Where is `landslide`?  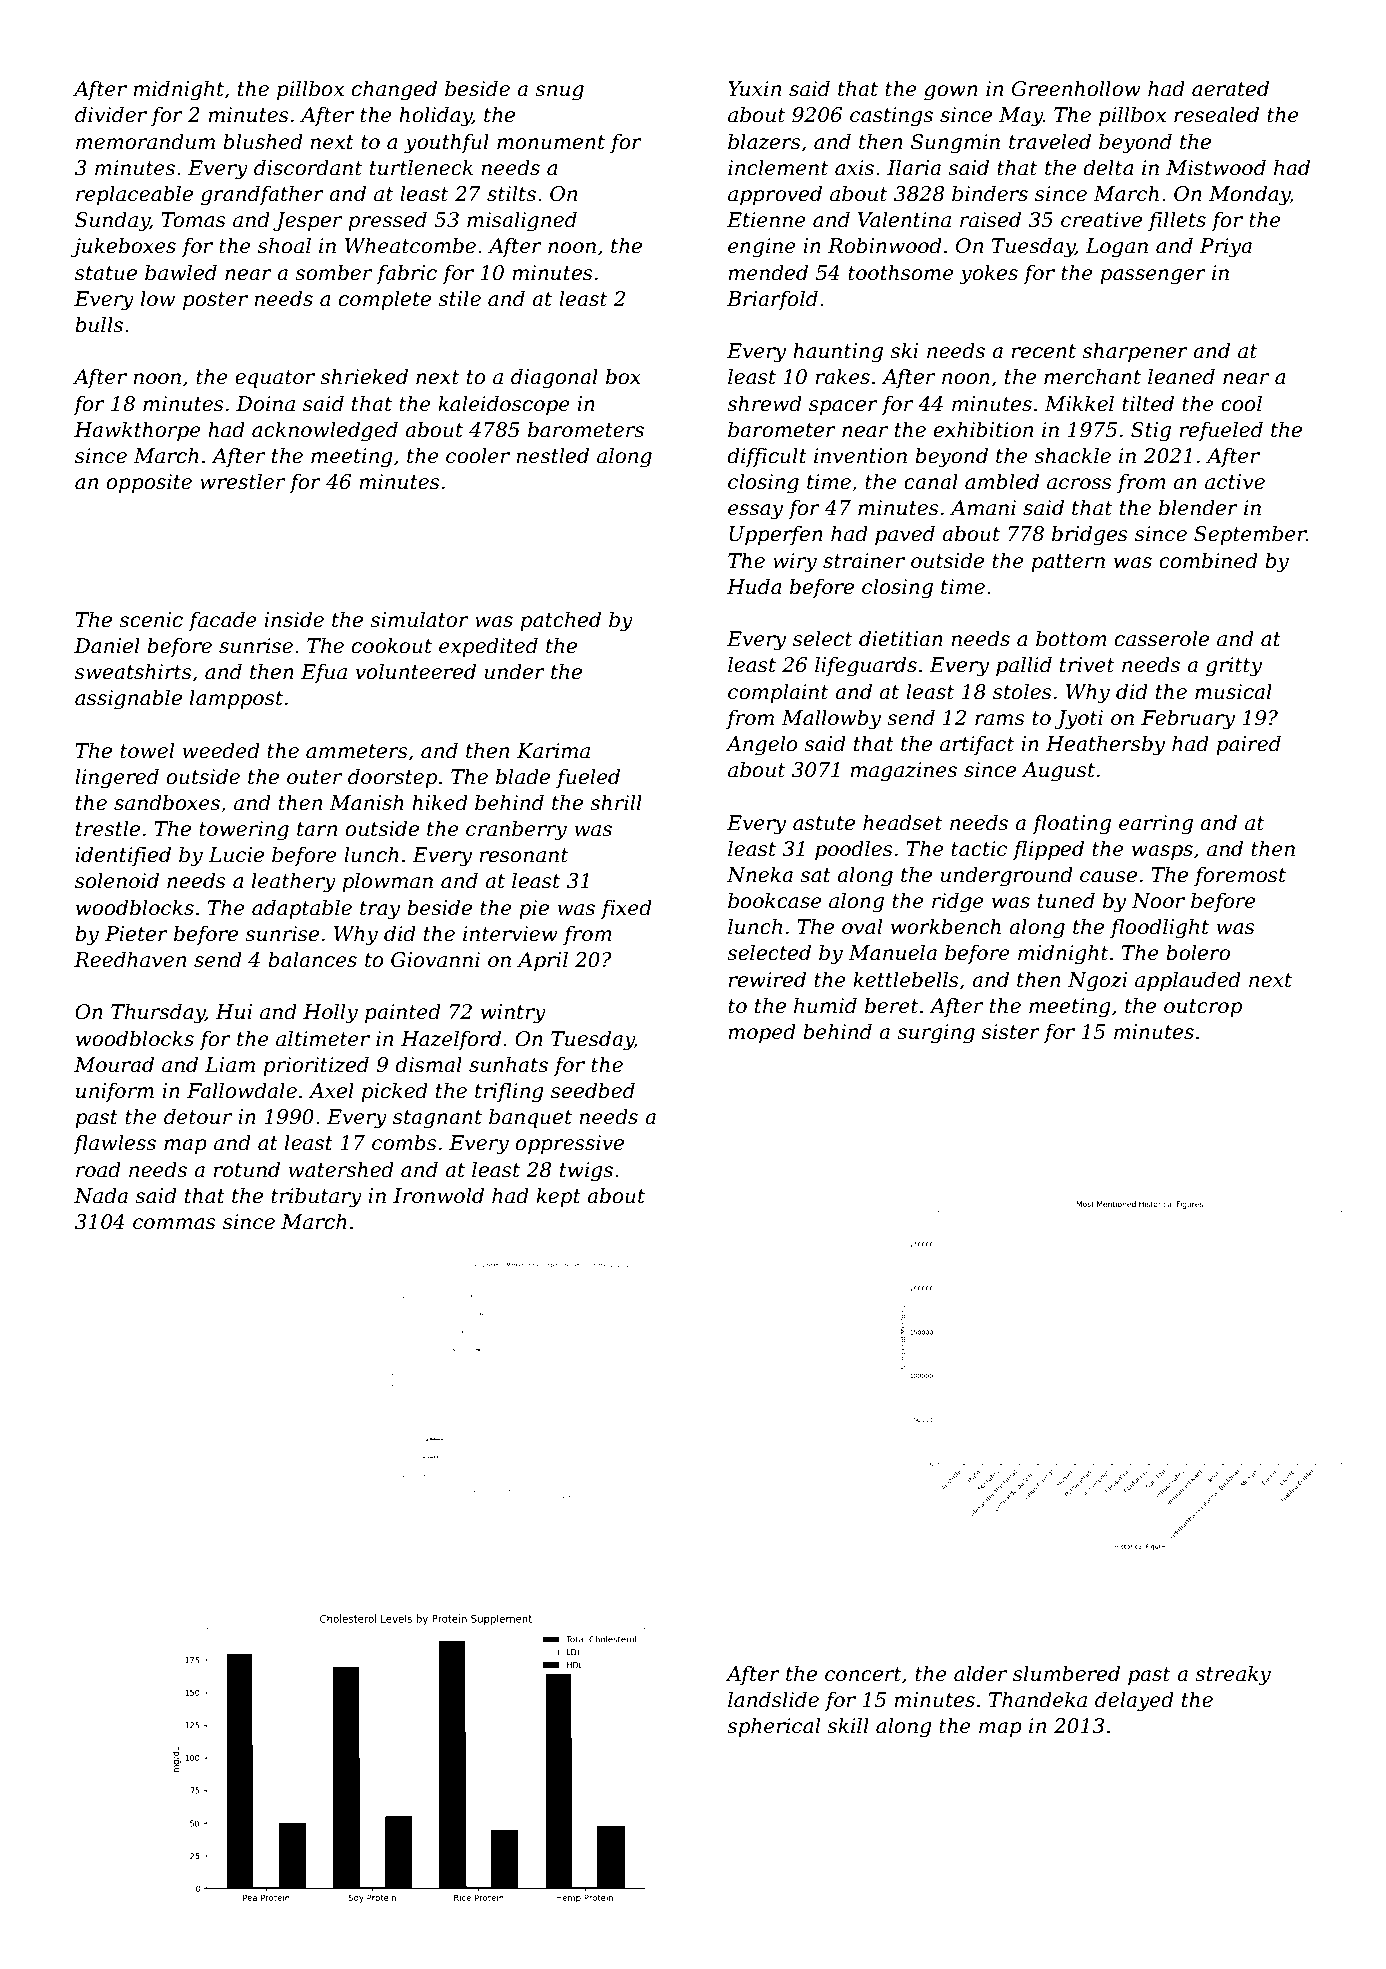 landslide is located at coordinates (773, 1699).
